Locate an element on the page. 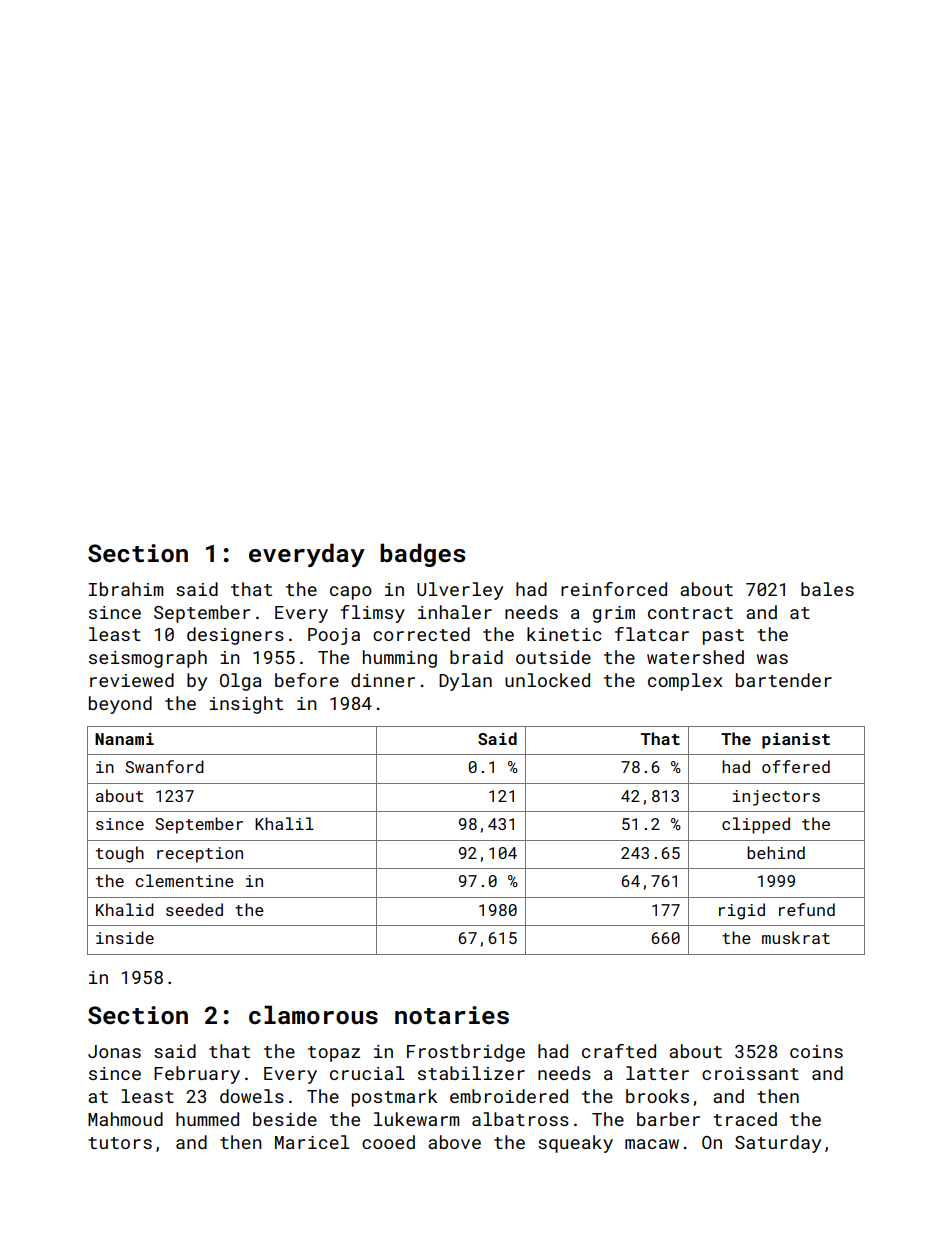 The image size is (952, 1233). Ibrahim is located at coordinates (126, 589).
